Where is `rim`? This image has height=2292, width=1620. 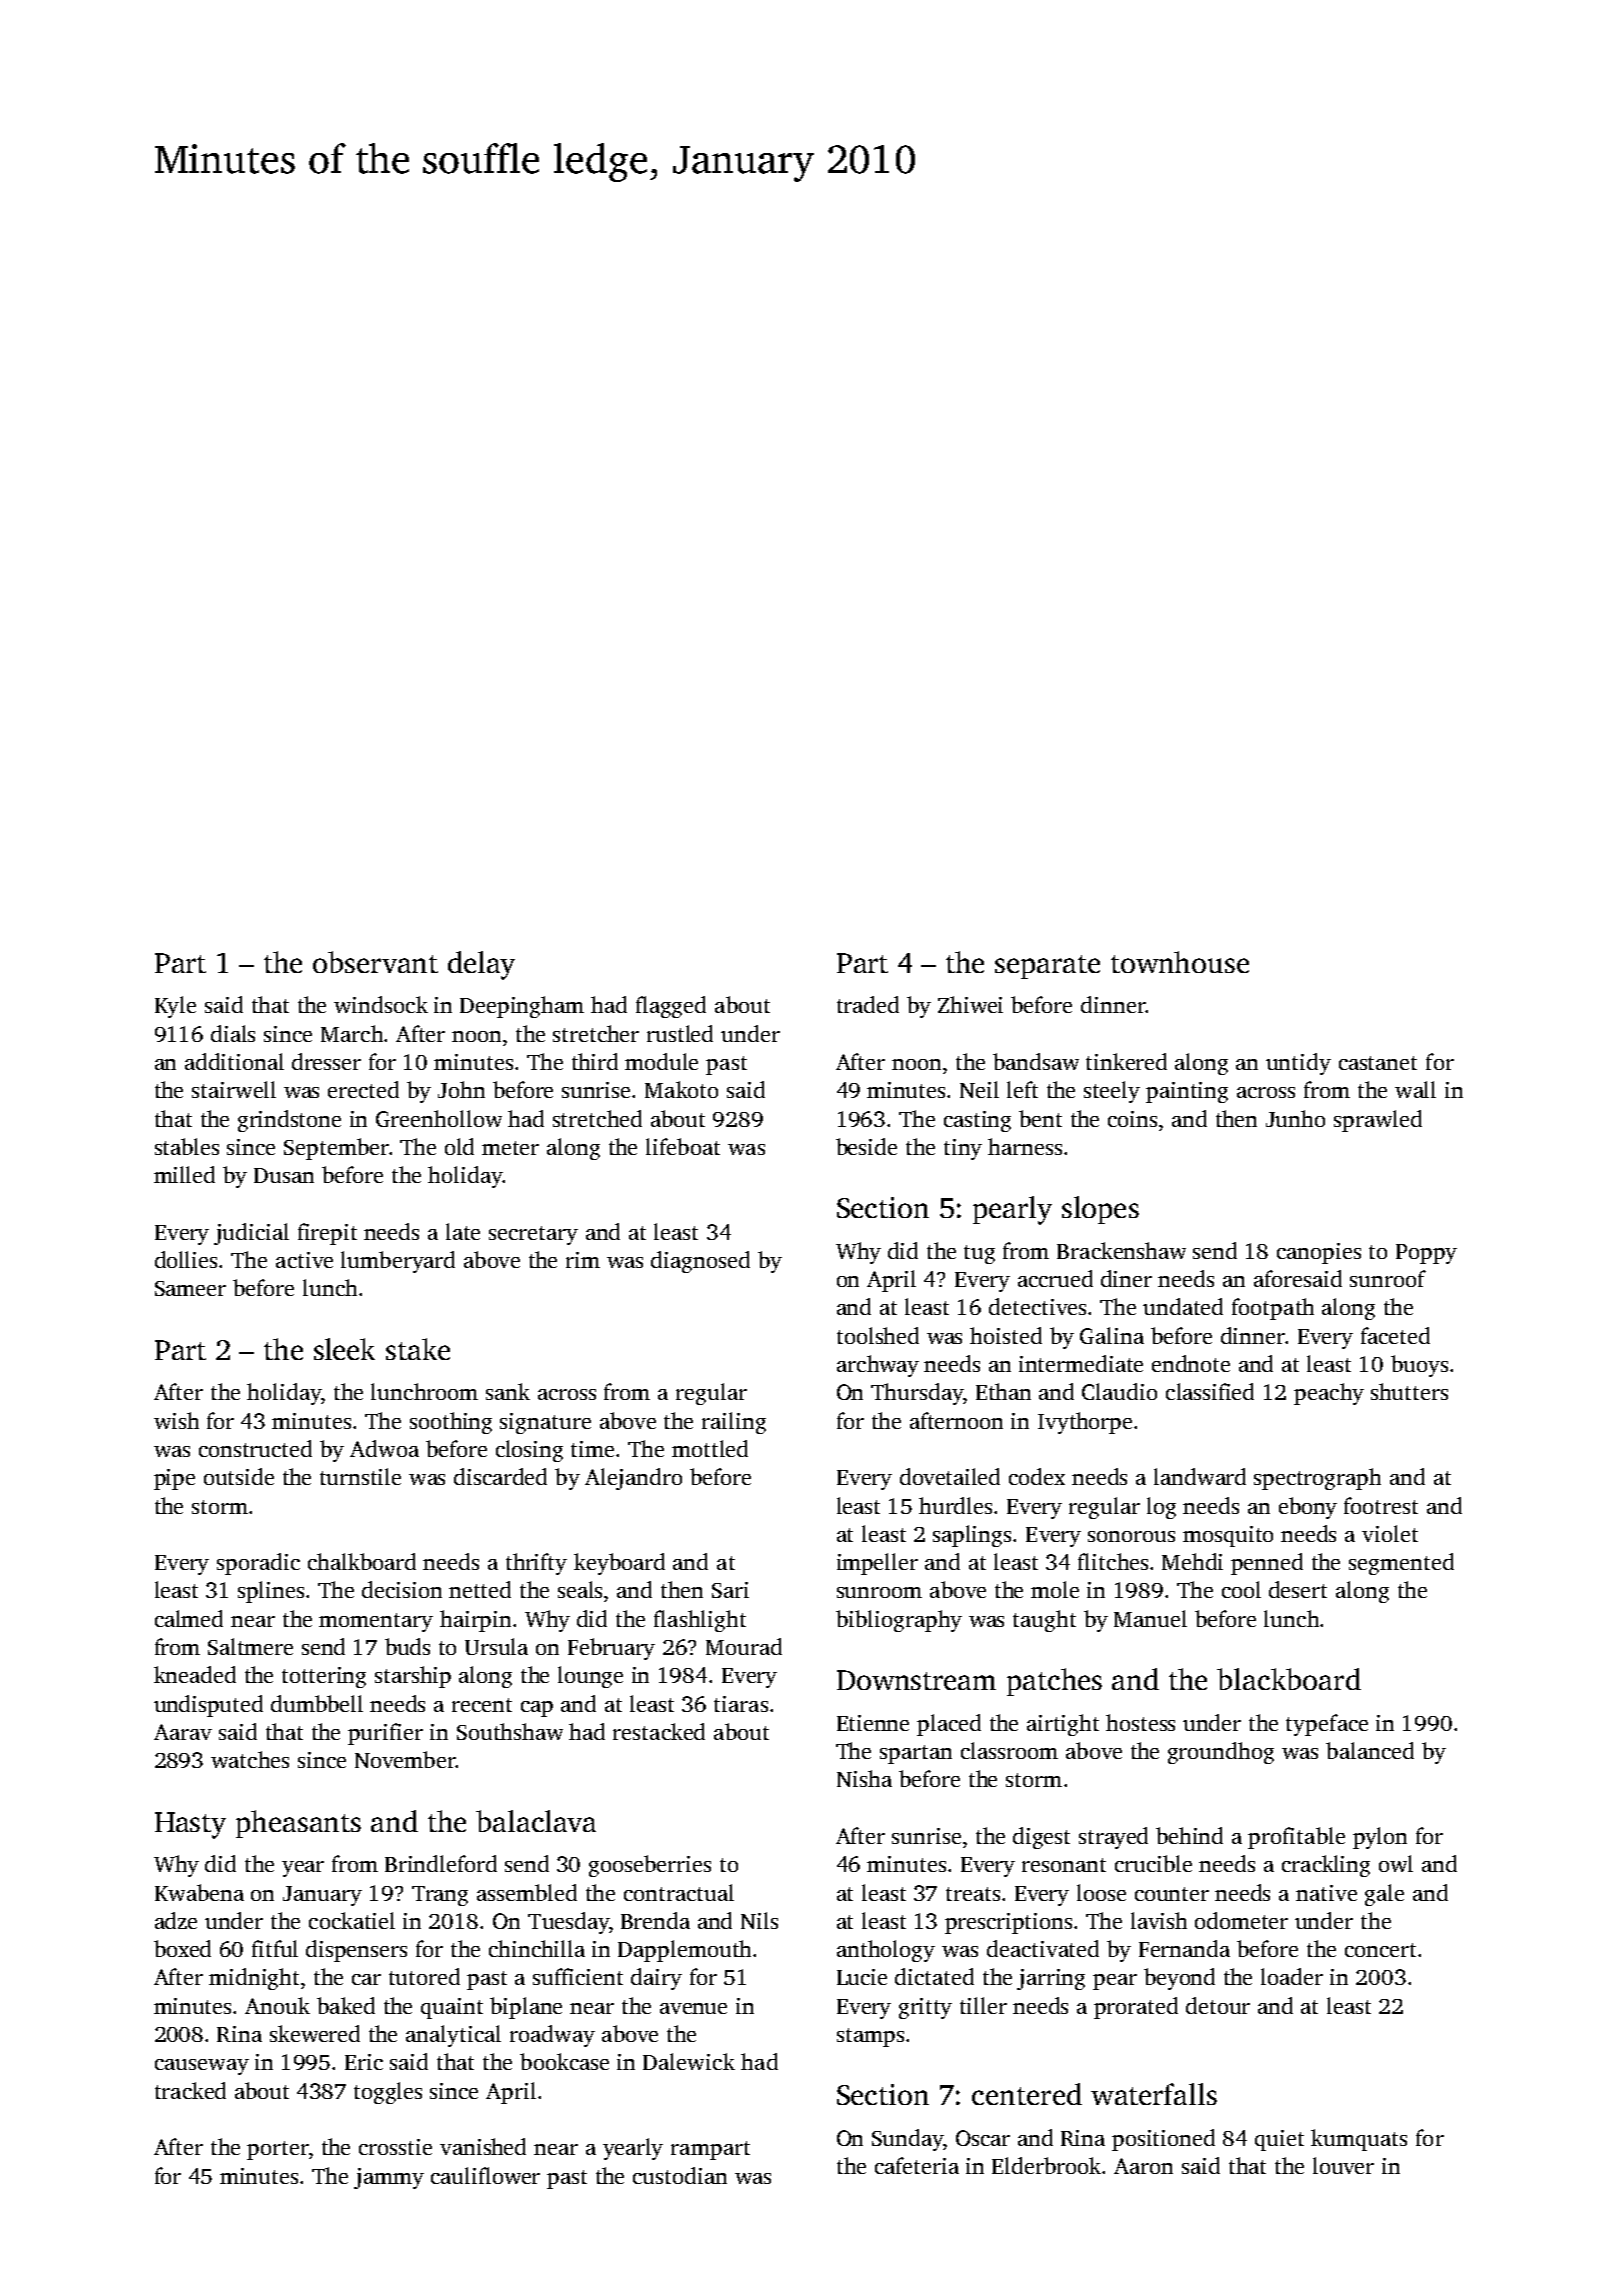
rim is located at coordinates (583, 1260).
